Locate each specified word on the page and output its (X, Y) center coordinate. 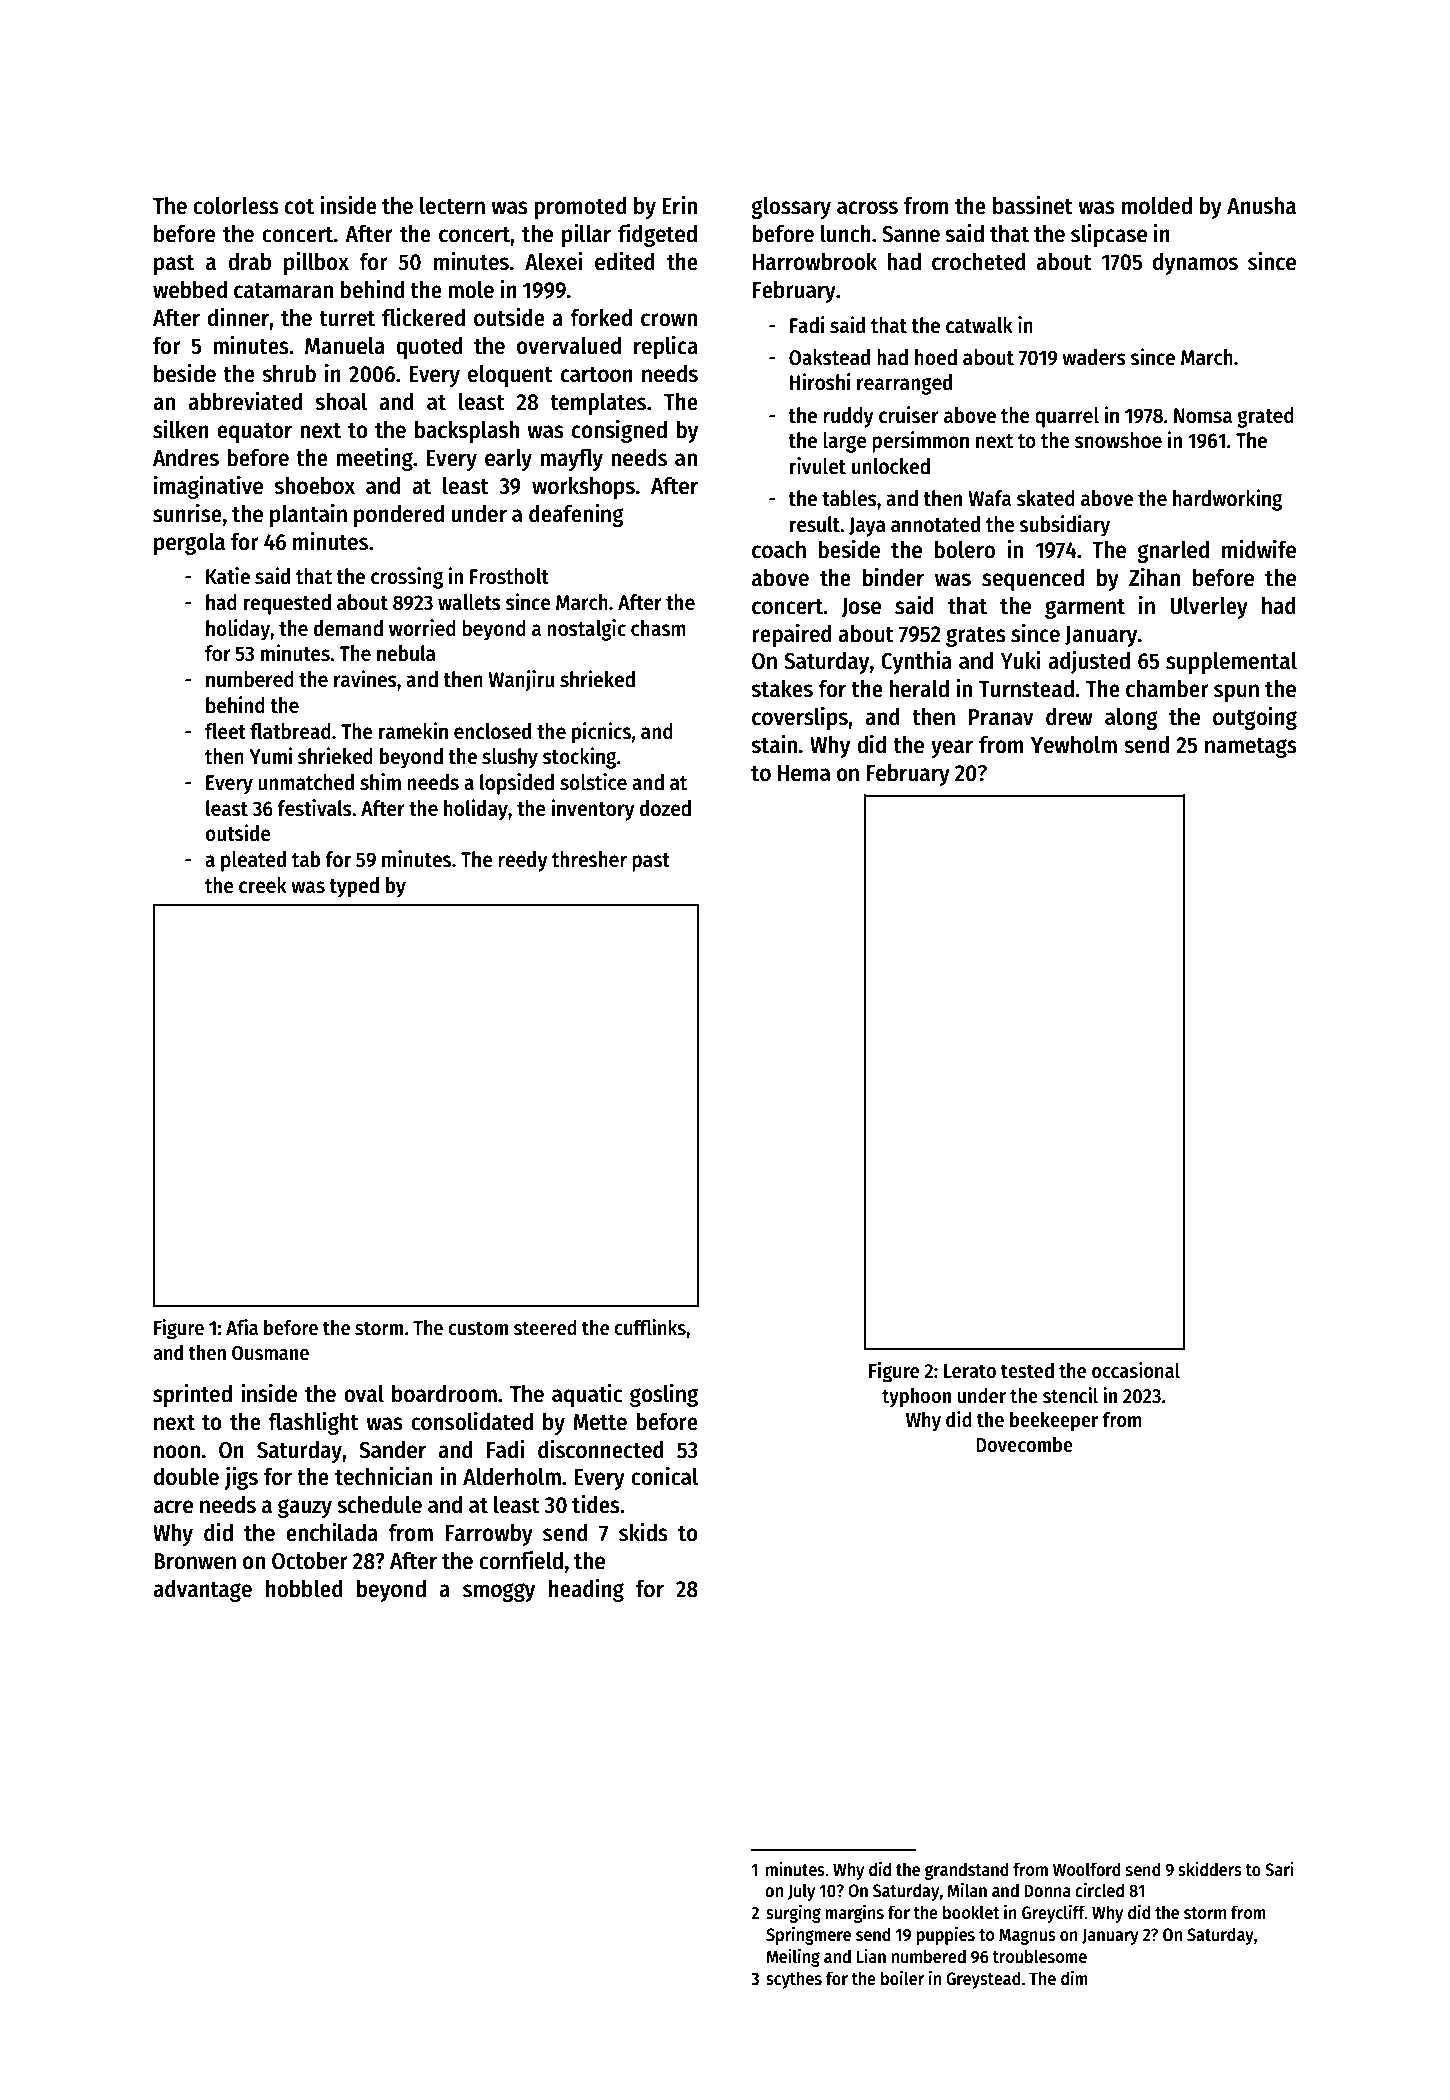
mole (471, 290)
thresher (589, 859)
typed (354, 887)
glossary (791, 208)
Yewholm (1074, 744)
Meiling (793, 1958)
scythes (794, 1980)
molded (1157, 205)
